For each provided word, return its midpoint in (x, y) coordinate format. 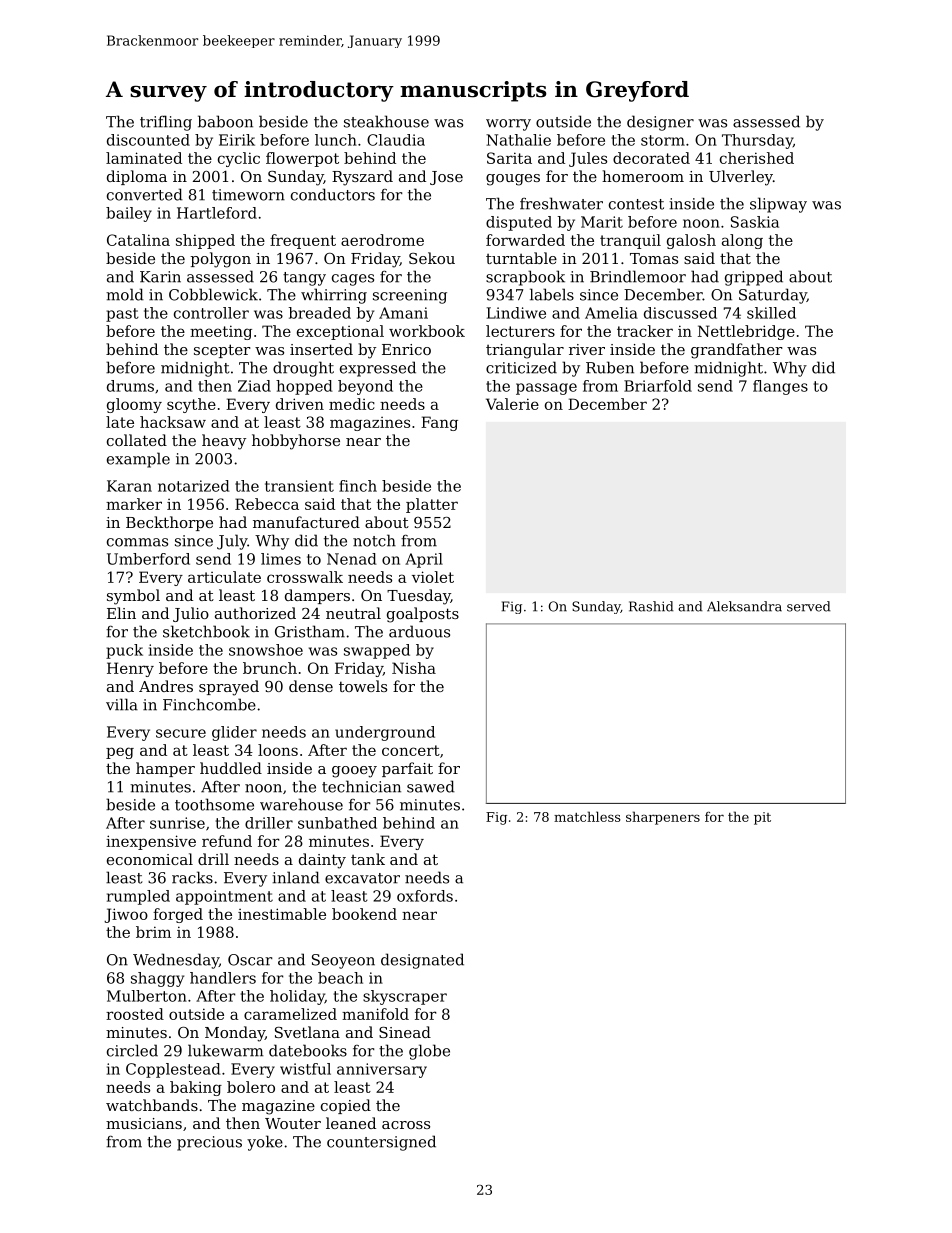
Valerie (512, 404)
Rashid (651, 606)
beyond (365, 387)
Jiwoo (126, 915)
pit (762, 818)
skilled (771, 313)
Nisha (414, 668)
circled (132, 1050)
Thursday (757, 141)
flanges (780, 387)
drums (130, 386)
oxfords (425, 896)
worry (508, 125)
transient (299, 486)
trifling (166, 123)
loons (278, 750)
